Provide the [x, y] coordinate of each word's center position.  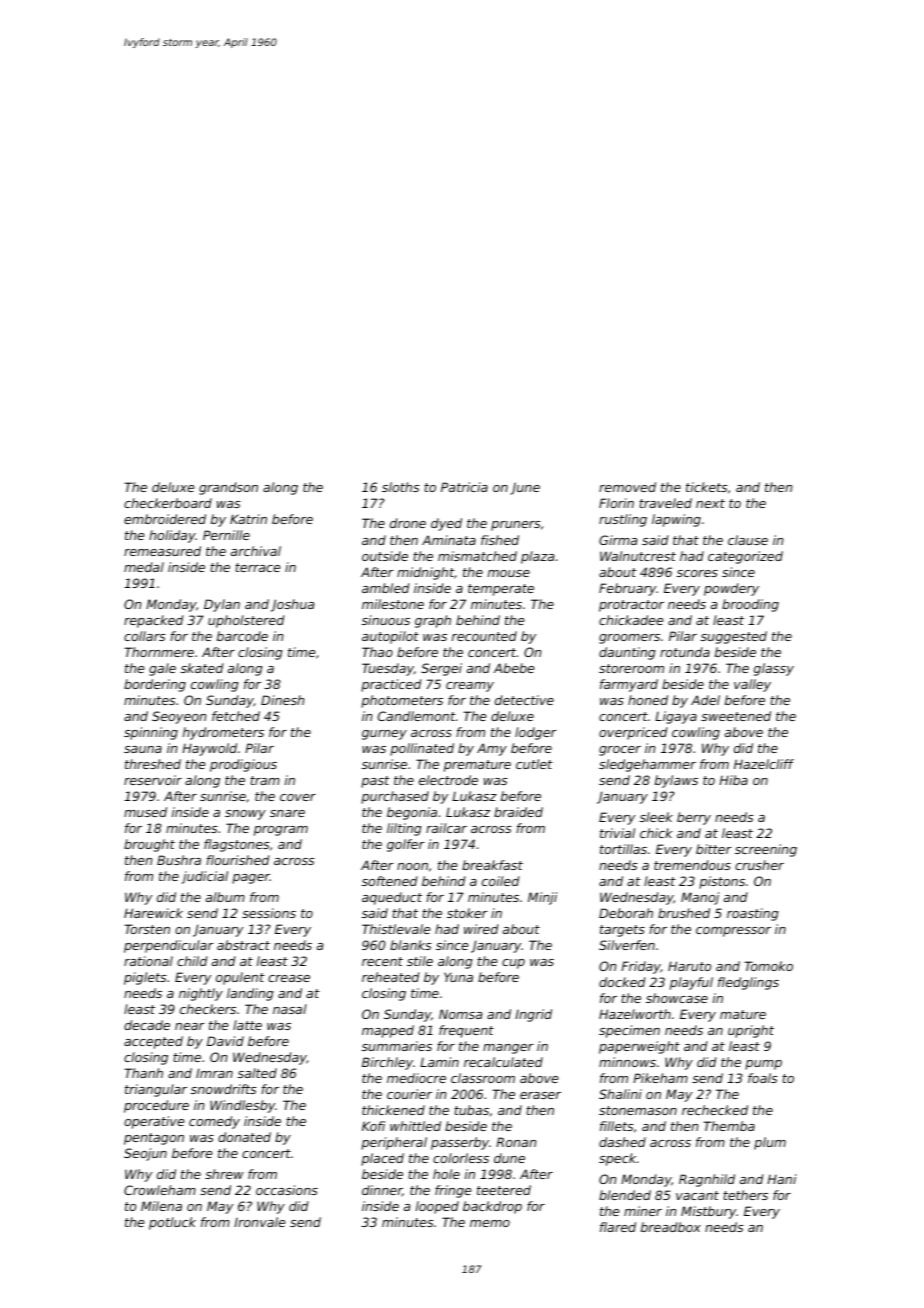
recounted [484, 636]
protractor [631, 606]
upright [751, 1031]
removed [627, 487]
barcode [242, 636]
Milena [161, 1206]
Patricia [464, 487]
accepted [153, 1042]
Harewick [153, 913]
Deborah [626, 913]
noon [412, 866]
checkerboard [168, 503]
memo [490, 1223]
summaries [397, 1046]
